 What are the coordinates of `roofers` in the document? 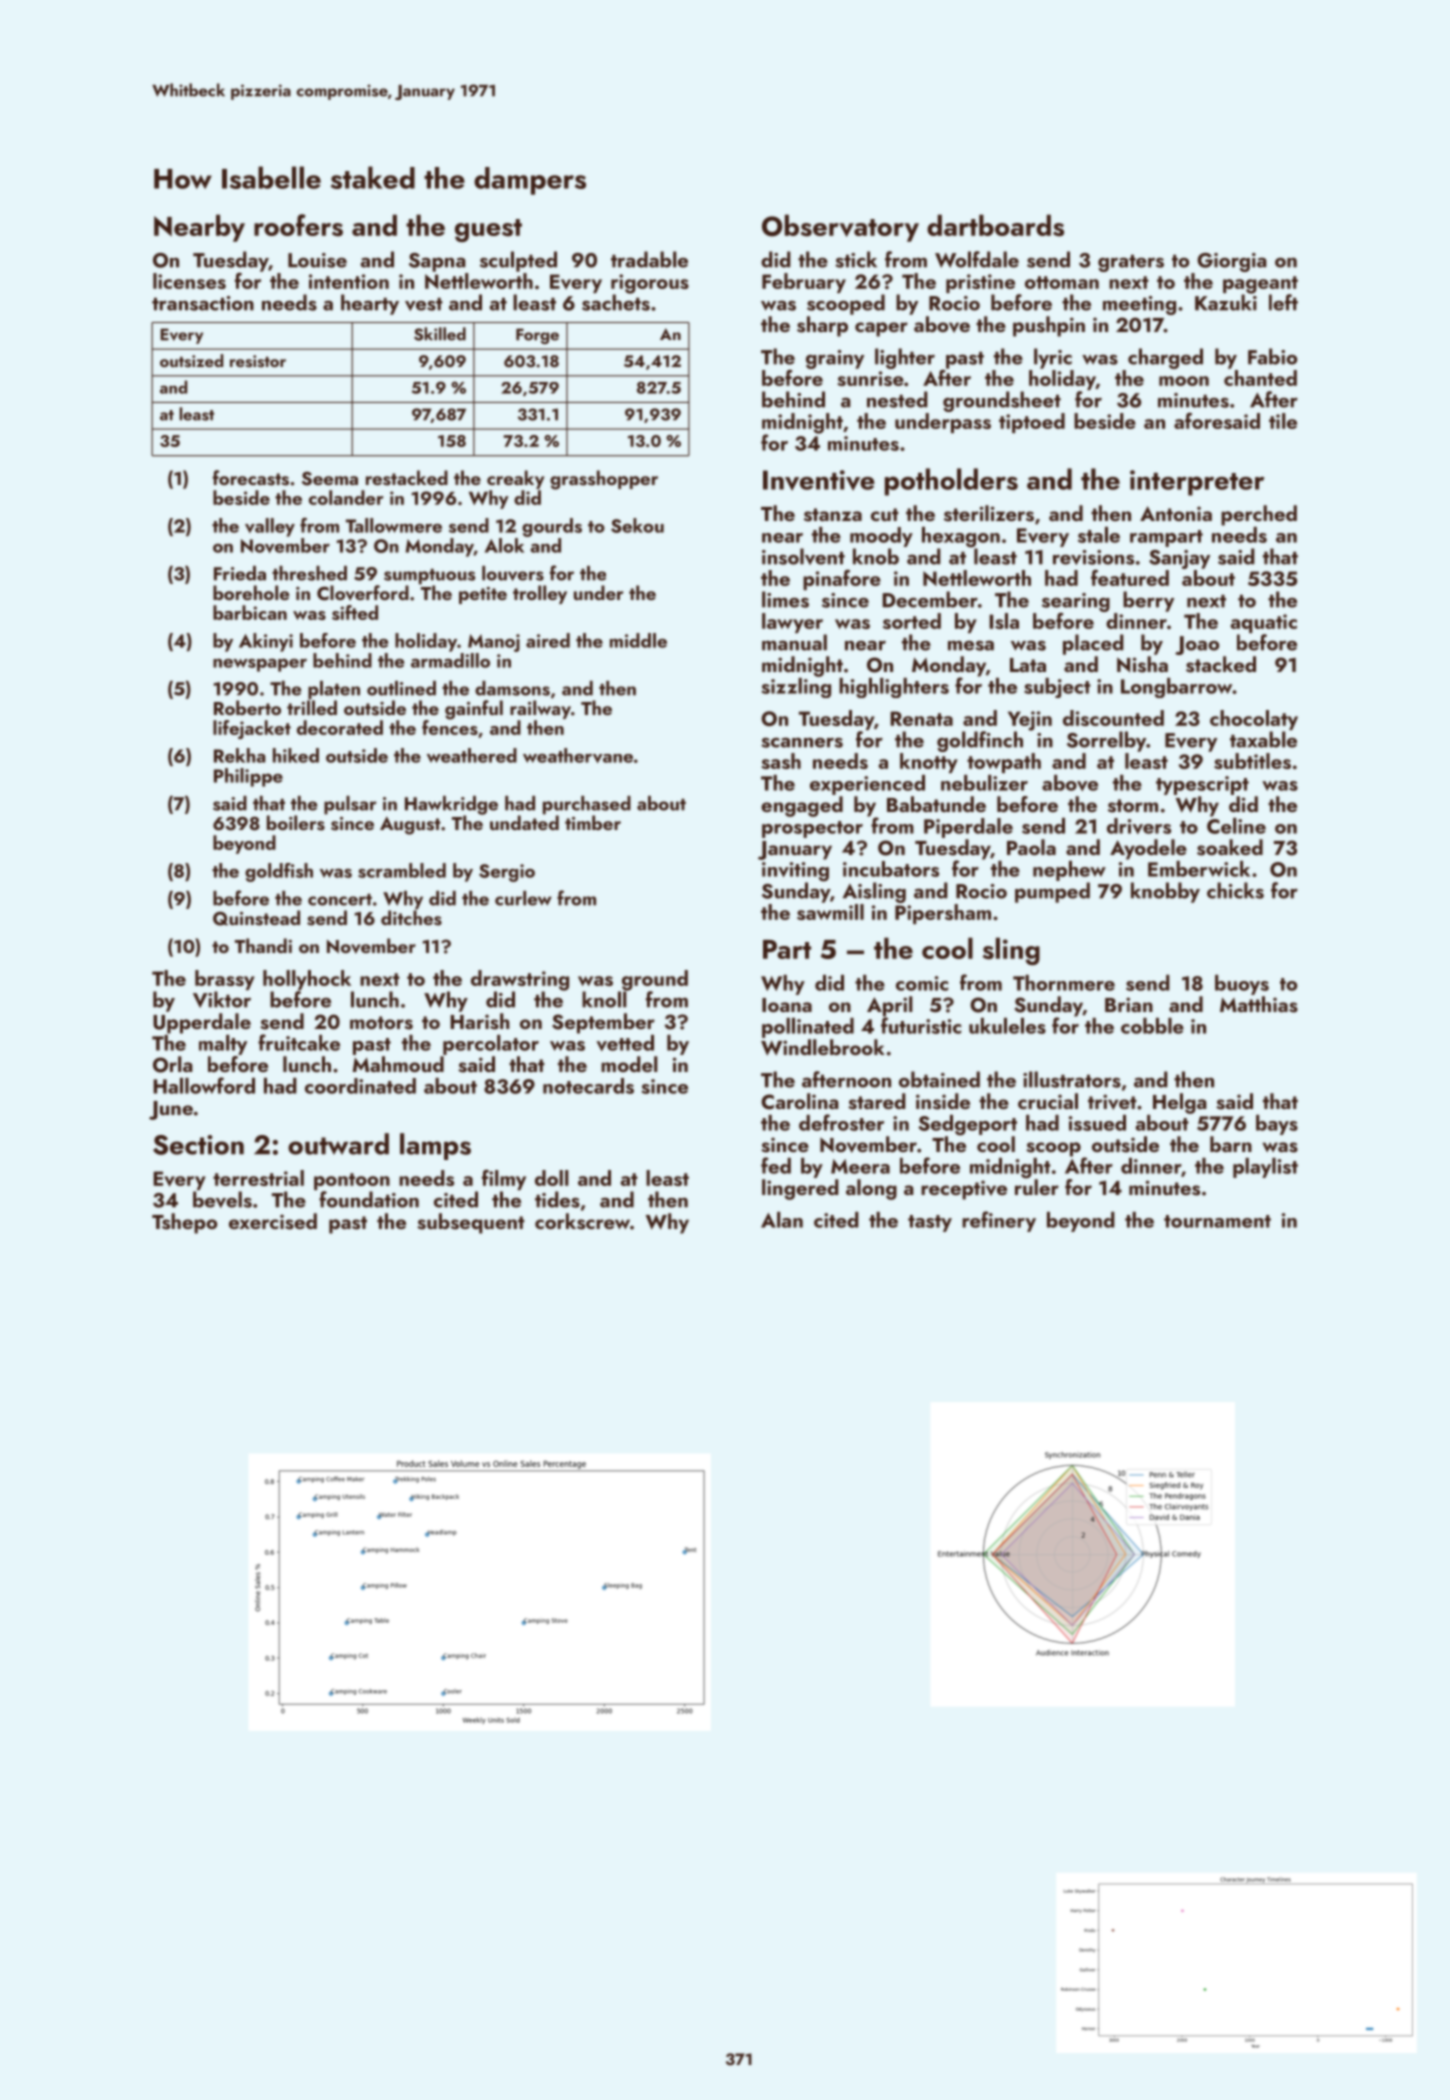 It's located at (298, 225).
